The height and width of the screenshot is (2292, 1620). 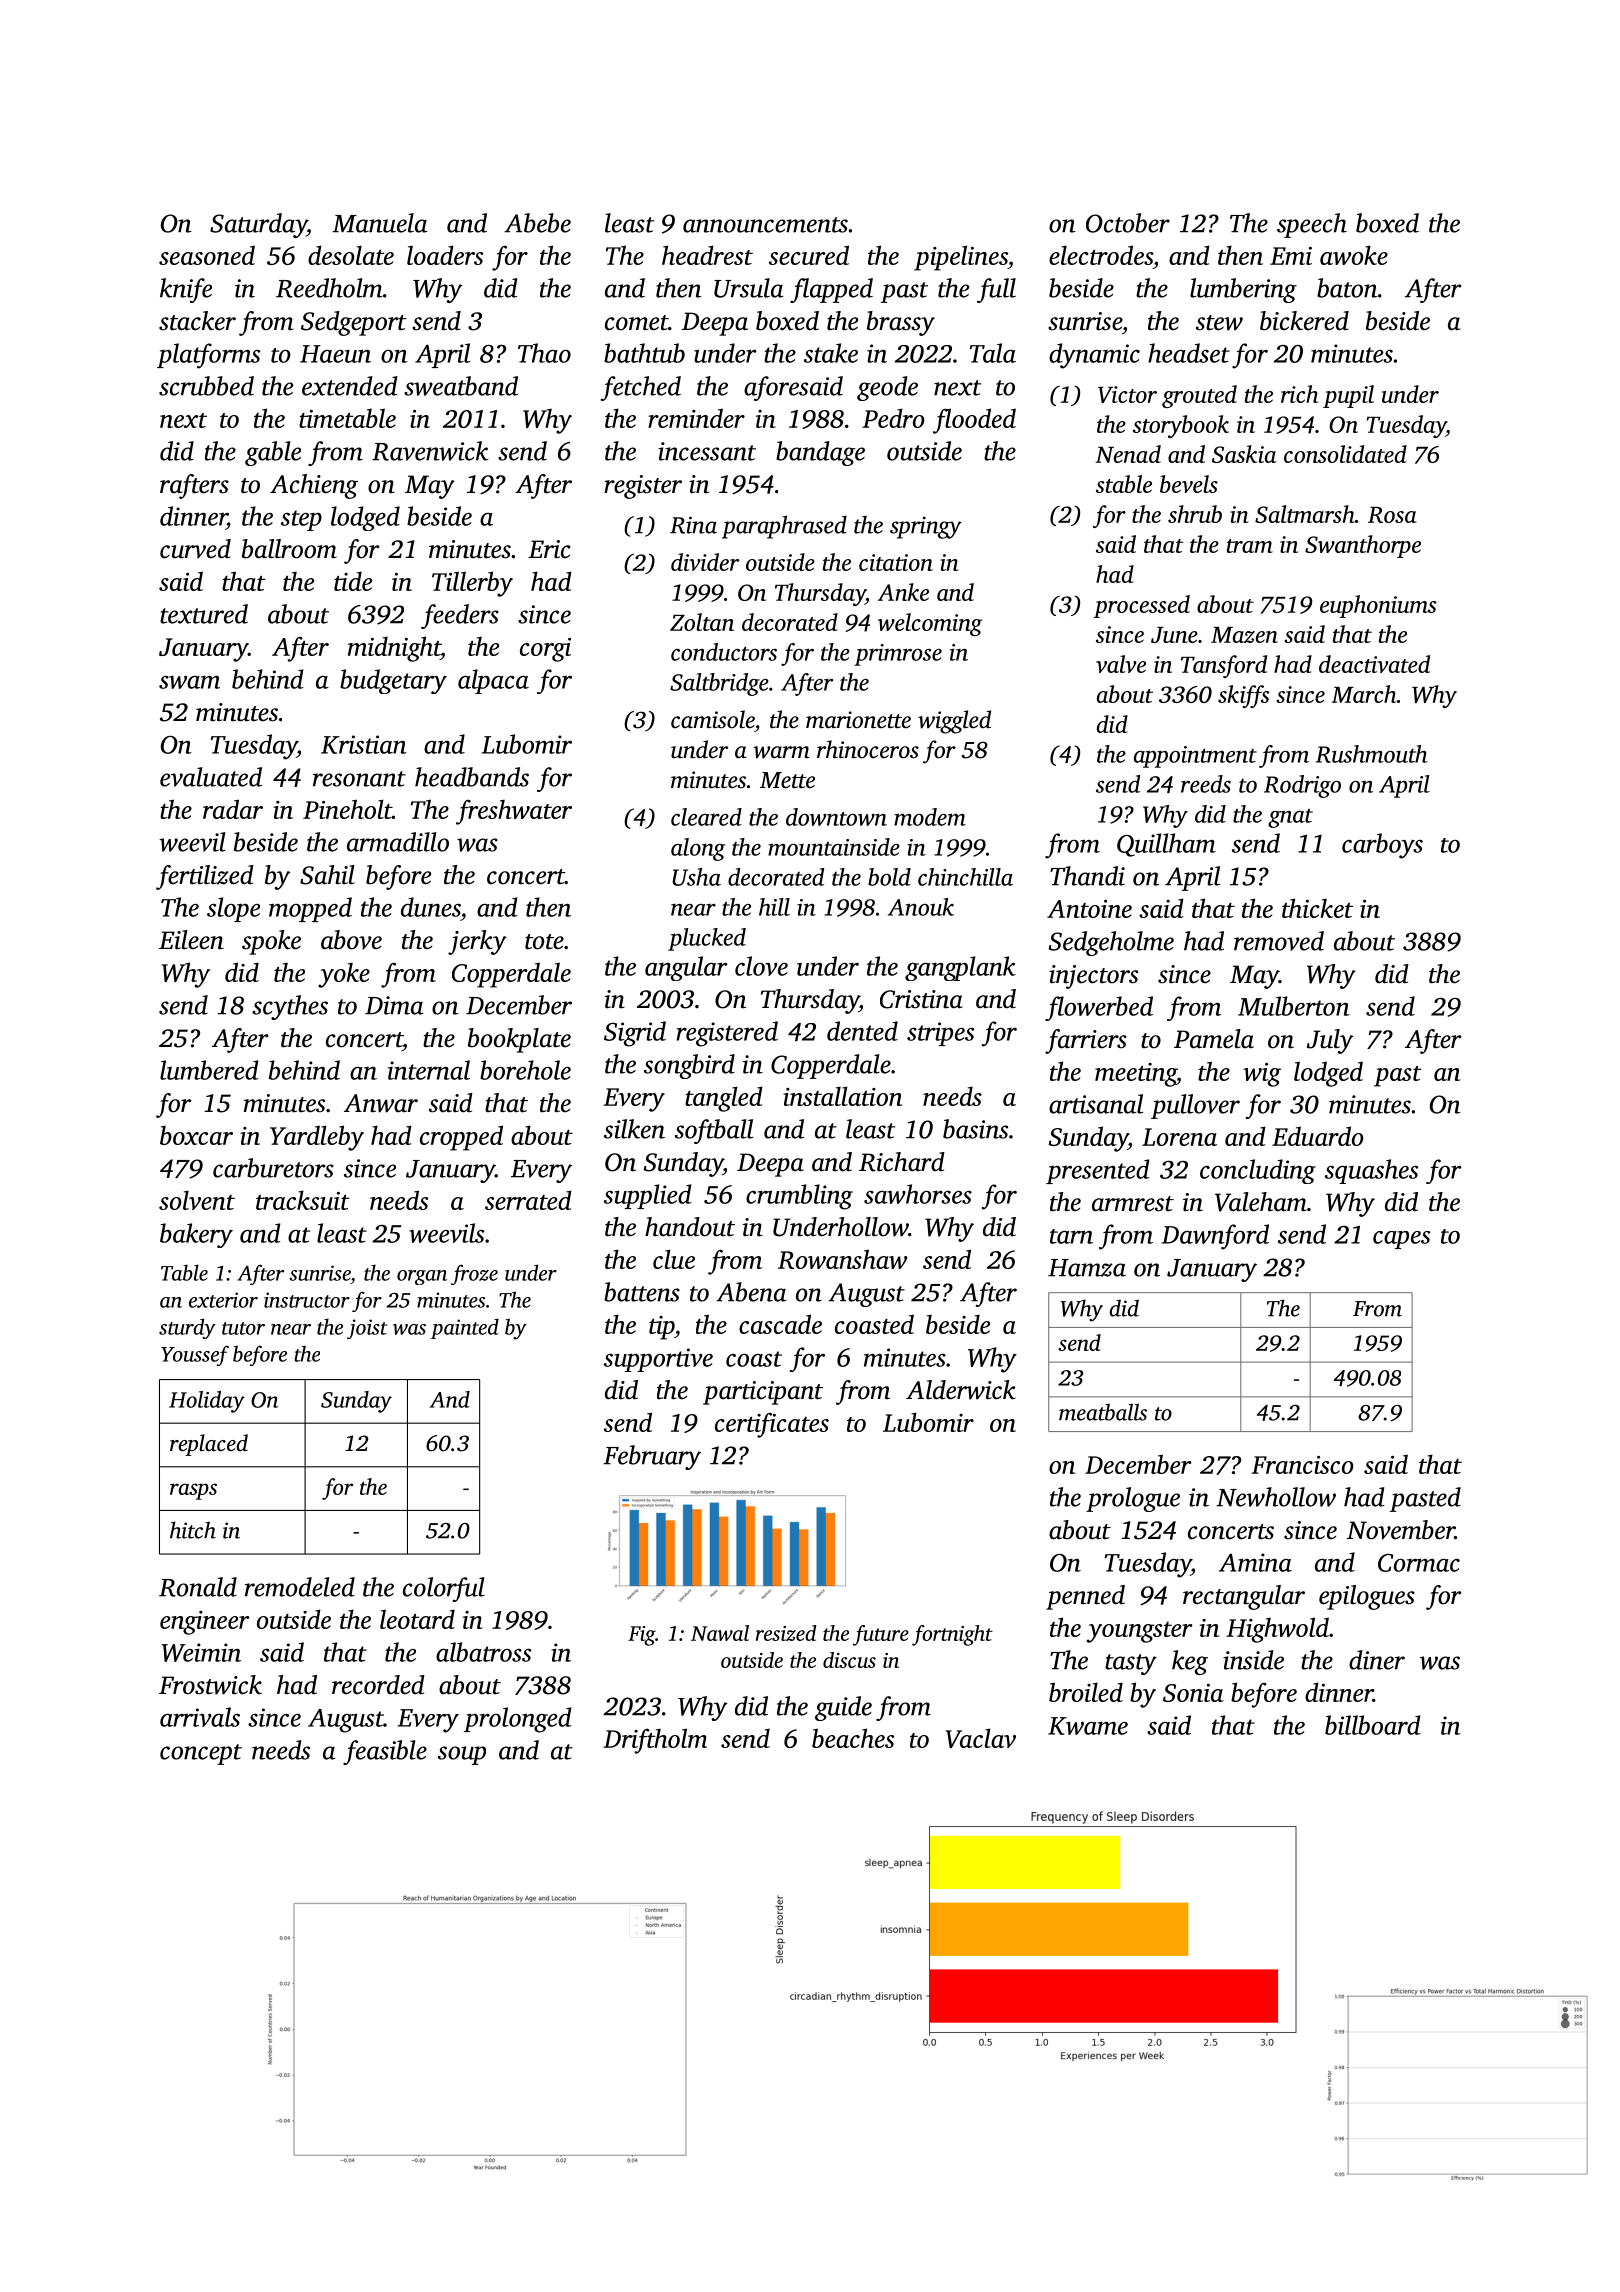 What do you see at coordinates (193, 1491) in the screenshot?
I see `rasps` at bounding box center [193, 1491].
